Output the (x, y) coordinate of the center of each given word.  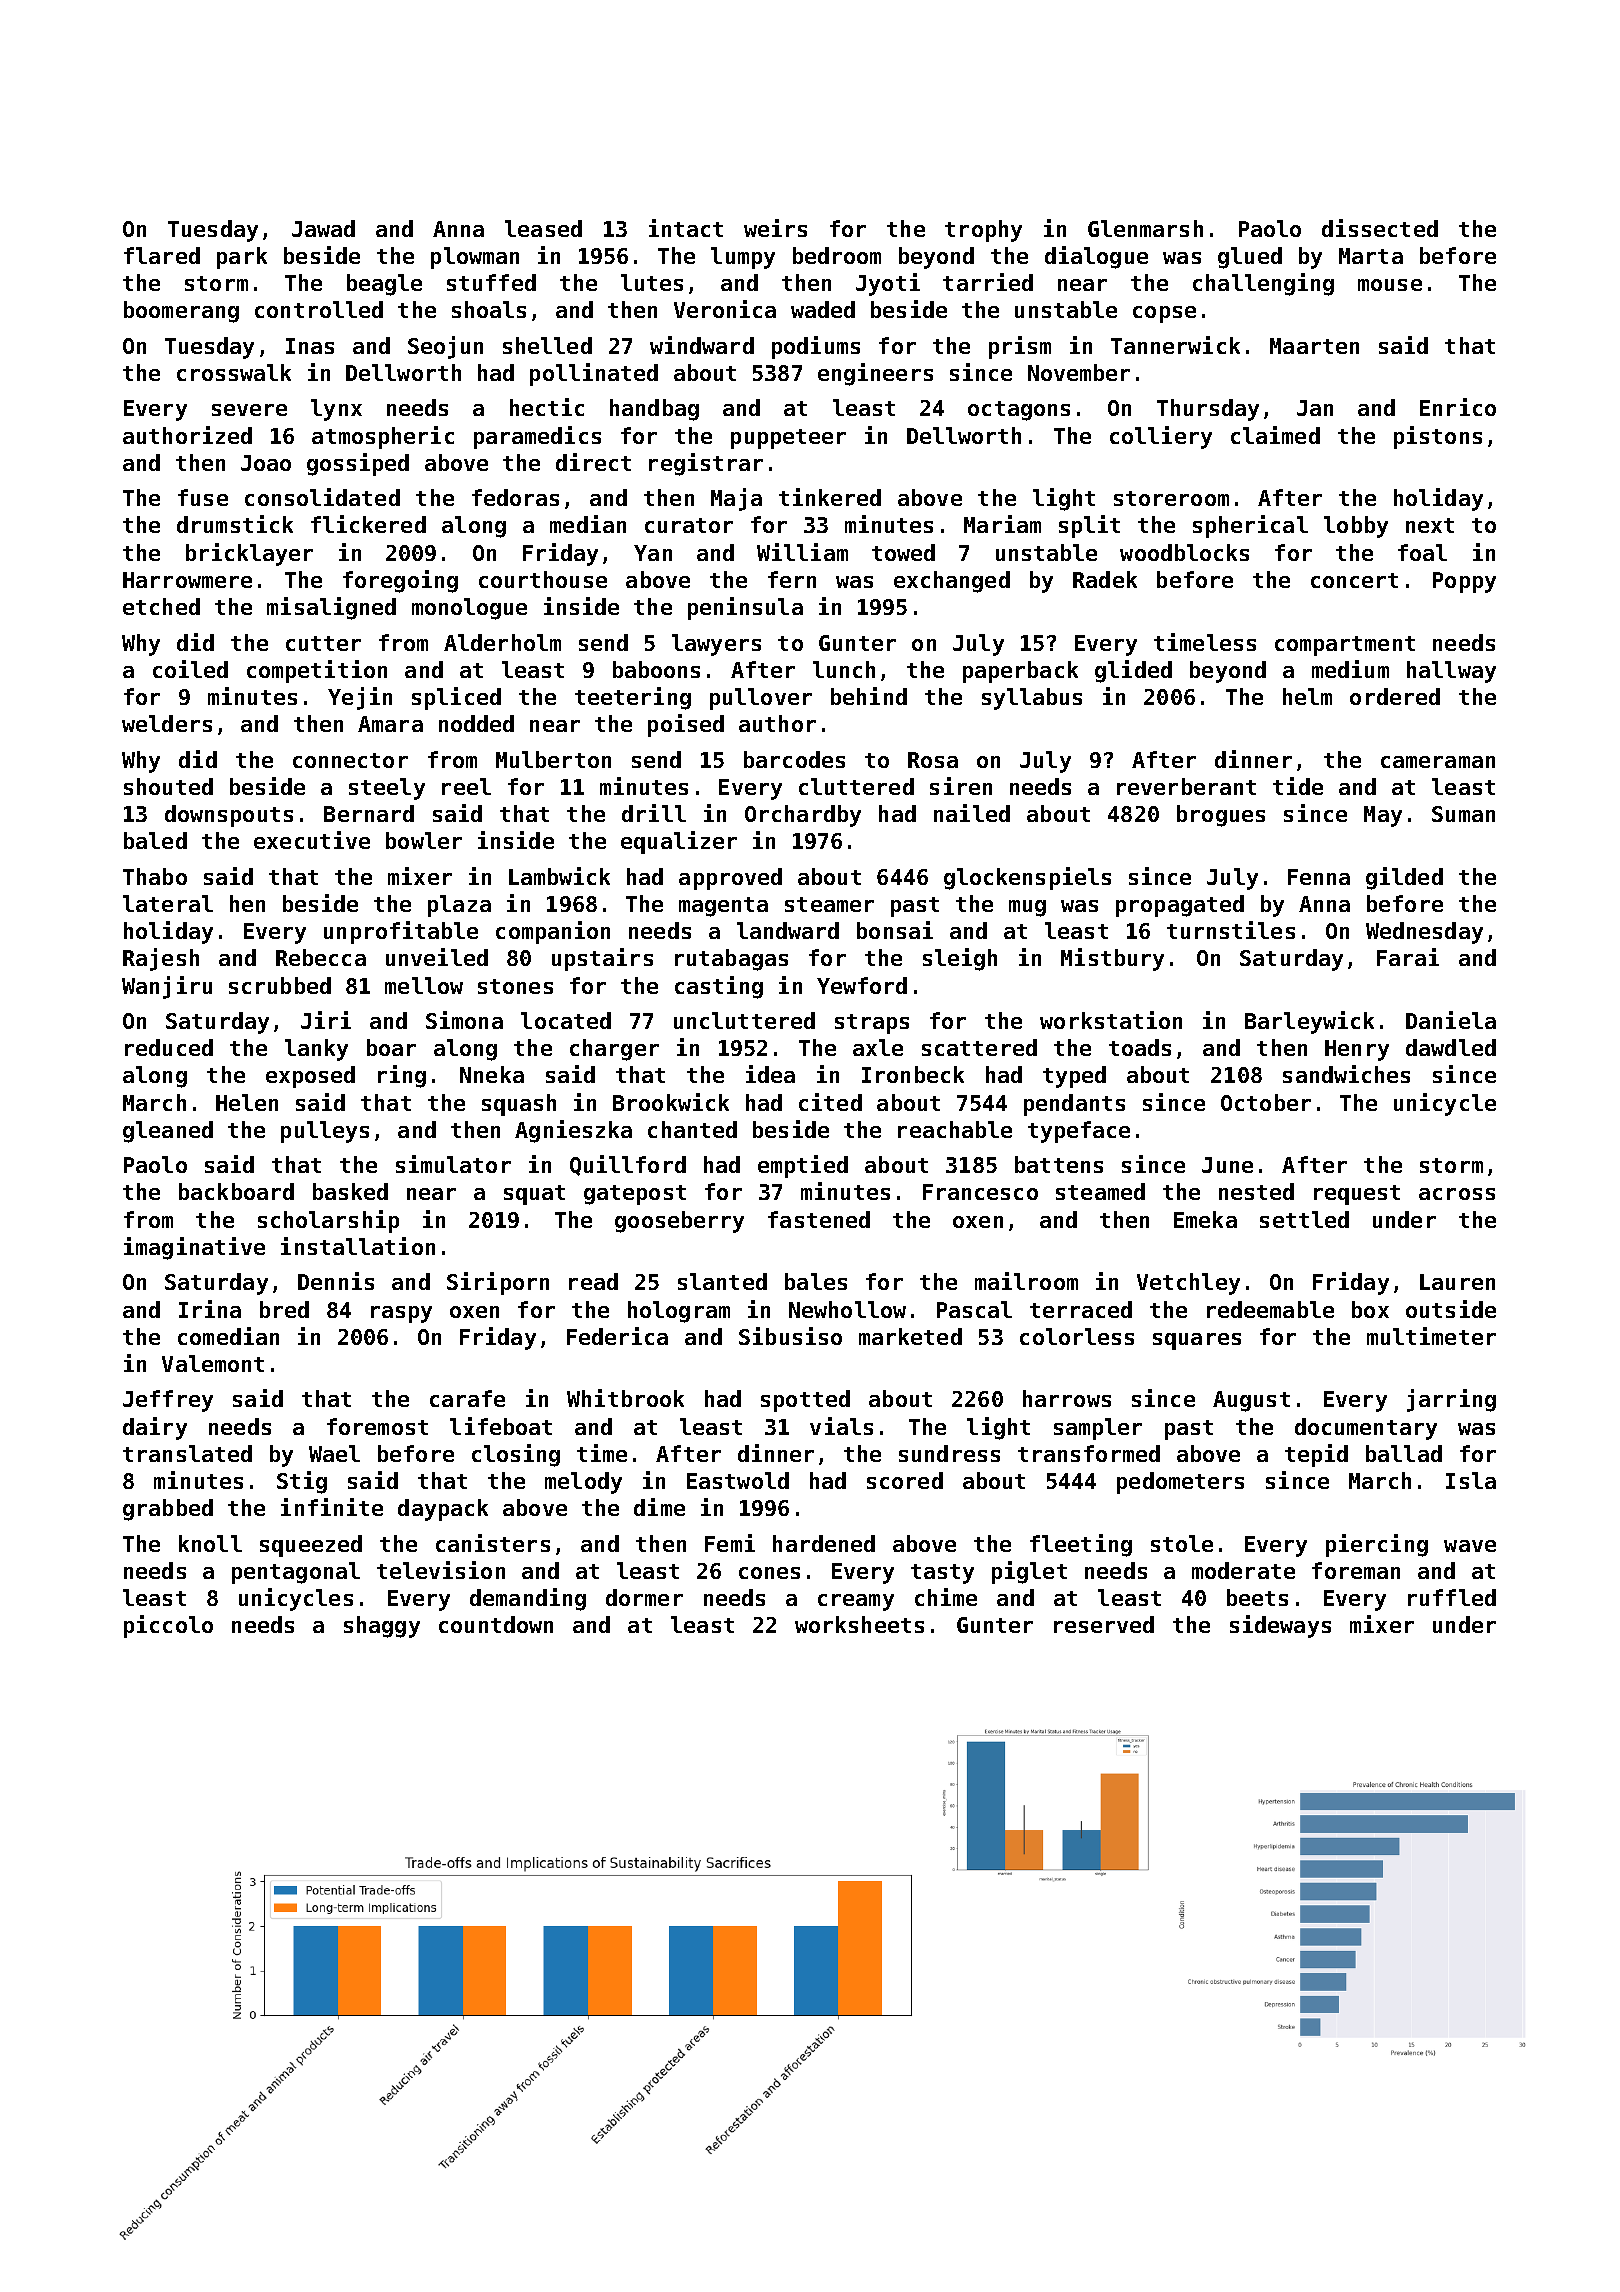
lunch (844, 669)
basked (350, 1191)
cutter (323, 643)
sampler (1098, 1429)
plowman (475, 258)
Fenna (1319, 877)
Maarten (1314, 346)
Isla (1471, 1480)
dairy (155, 1428)
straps (872, 1024)
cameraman (1438, 762)
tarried (988, 282)
